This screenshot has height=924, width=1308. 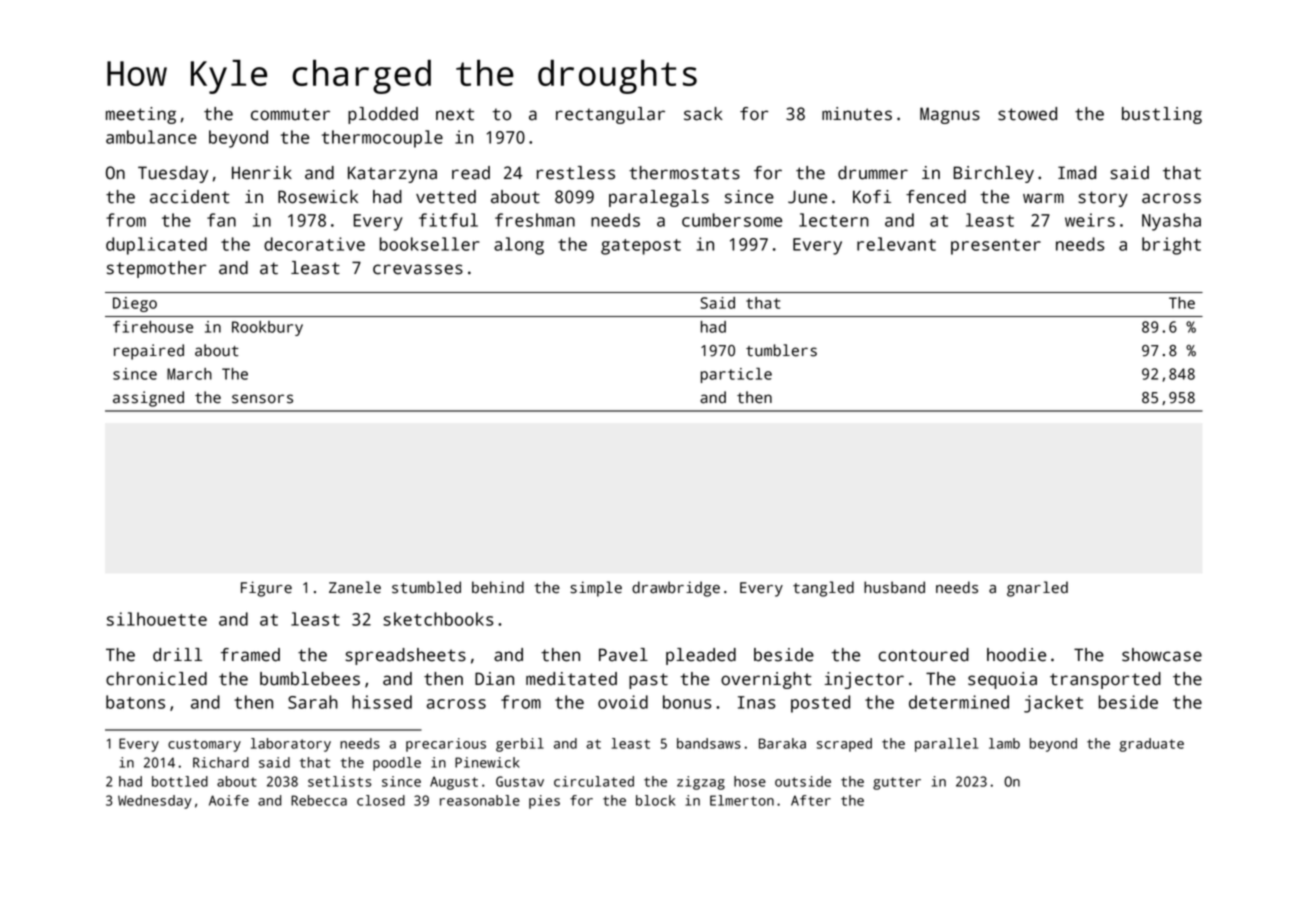 I want to click on bright, so click(x=1171, y=246).
